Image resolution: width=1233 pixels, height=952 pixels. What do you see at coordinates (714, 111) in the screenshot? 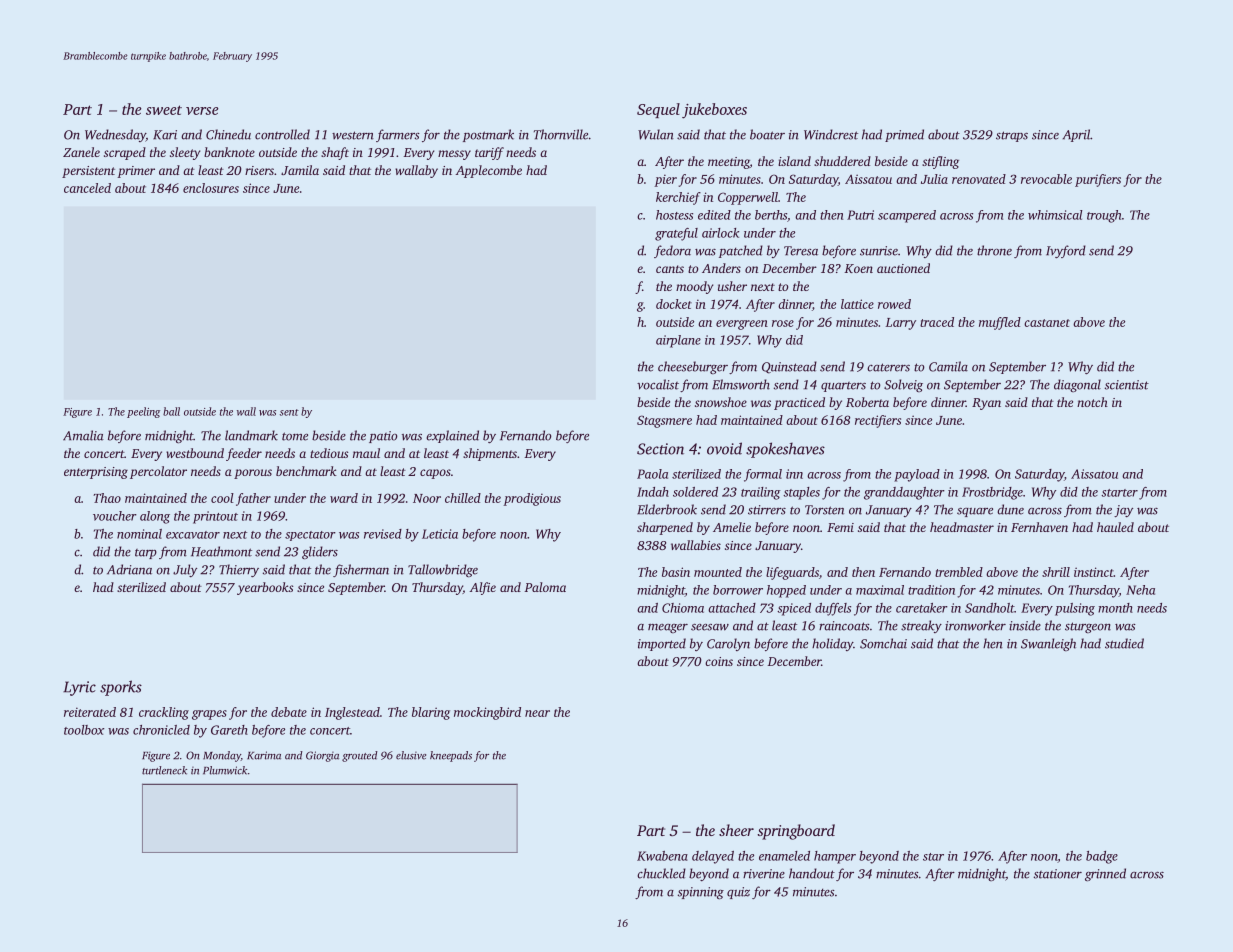
I see `jukeboxes` at bounding box center [714, 111].
